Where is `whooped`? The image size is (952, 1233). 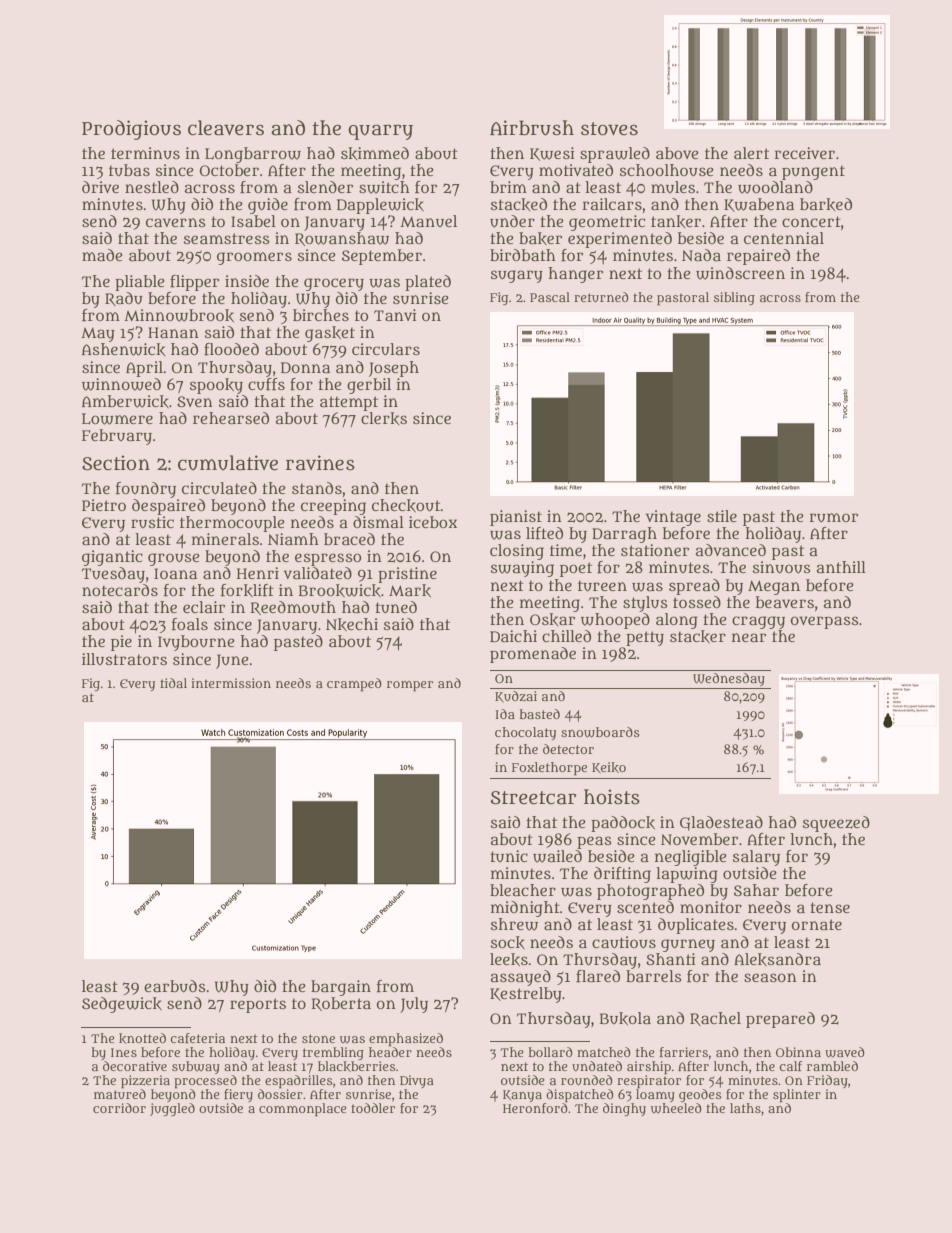 whooped is located at coordinates (615, 621).
